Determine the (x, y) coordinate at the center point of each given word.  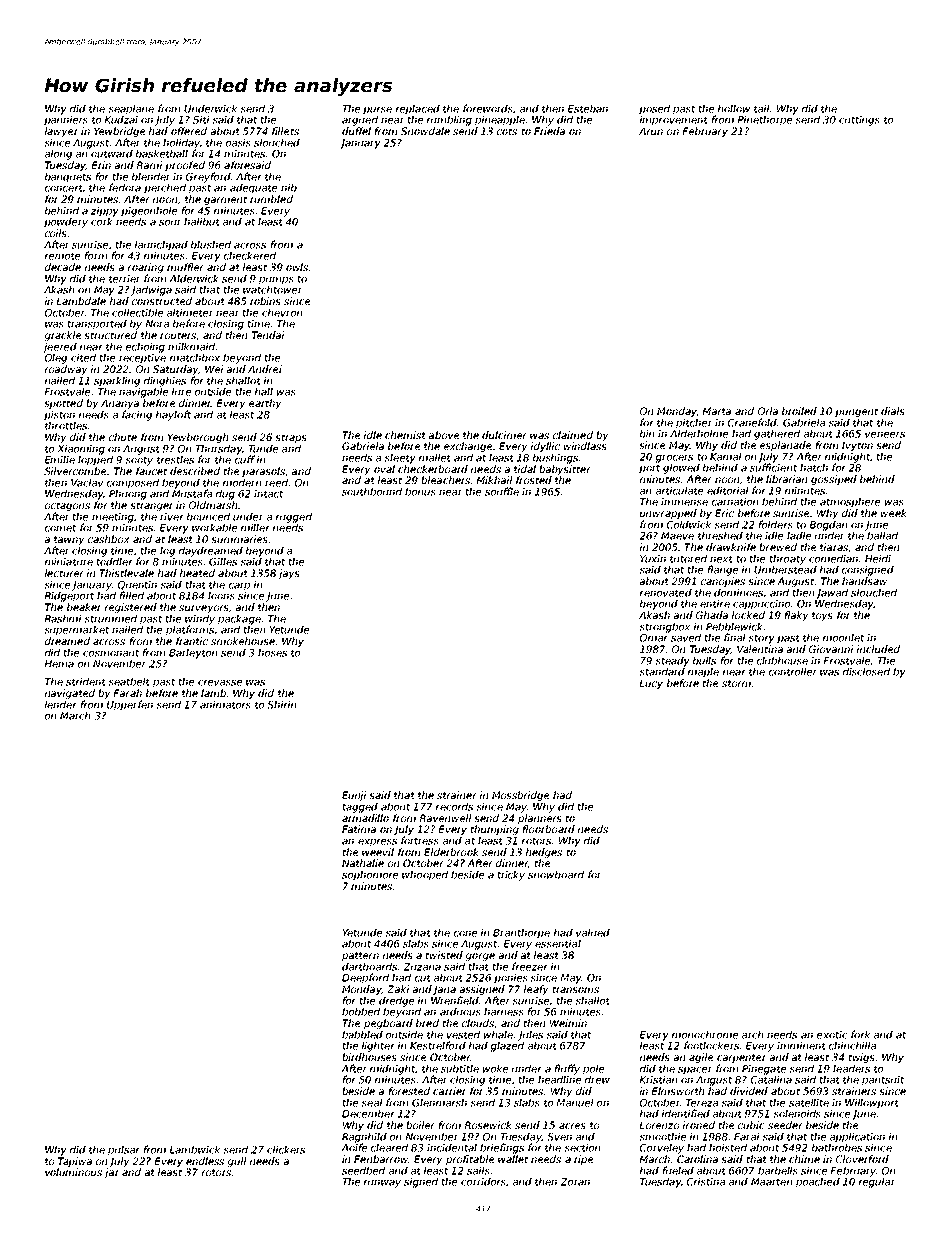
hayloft (173, 415)
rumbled (271, 199)
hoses (272, 652)
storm (736, 683)
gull (237, 1162)
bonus (420, 491)
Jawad (832, 593)
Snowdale (425, 131)
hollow (734, 108)
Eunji (354, 796)
